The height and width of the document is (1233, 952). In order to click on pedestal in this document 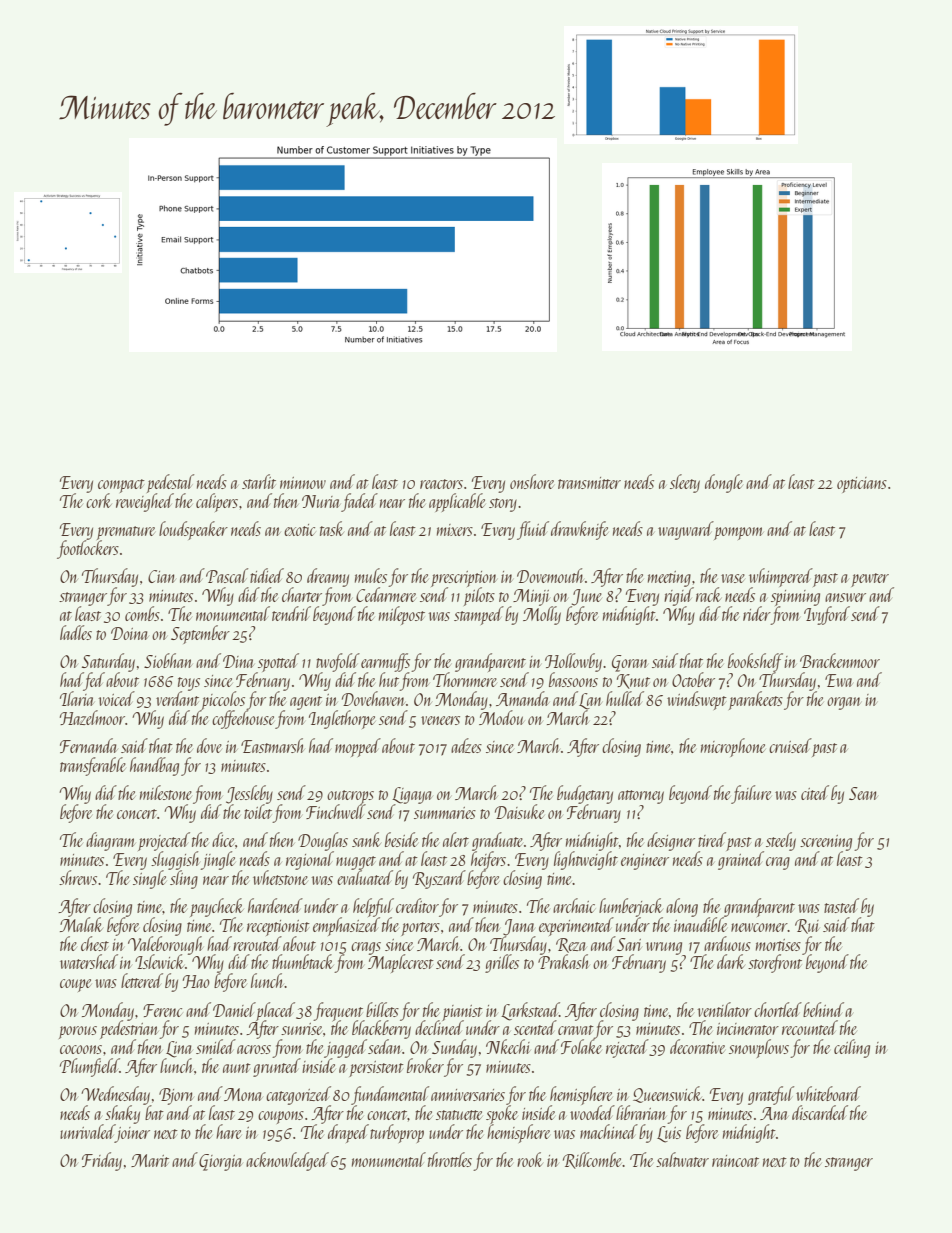, I will do `click(170, 483)`.
